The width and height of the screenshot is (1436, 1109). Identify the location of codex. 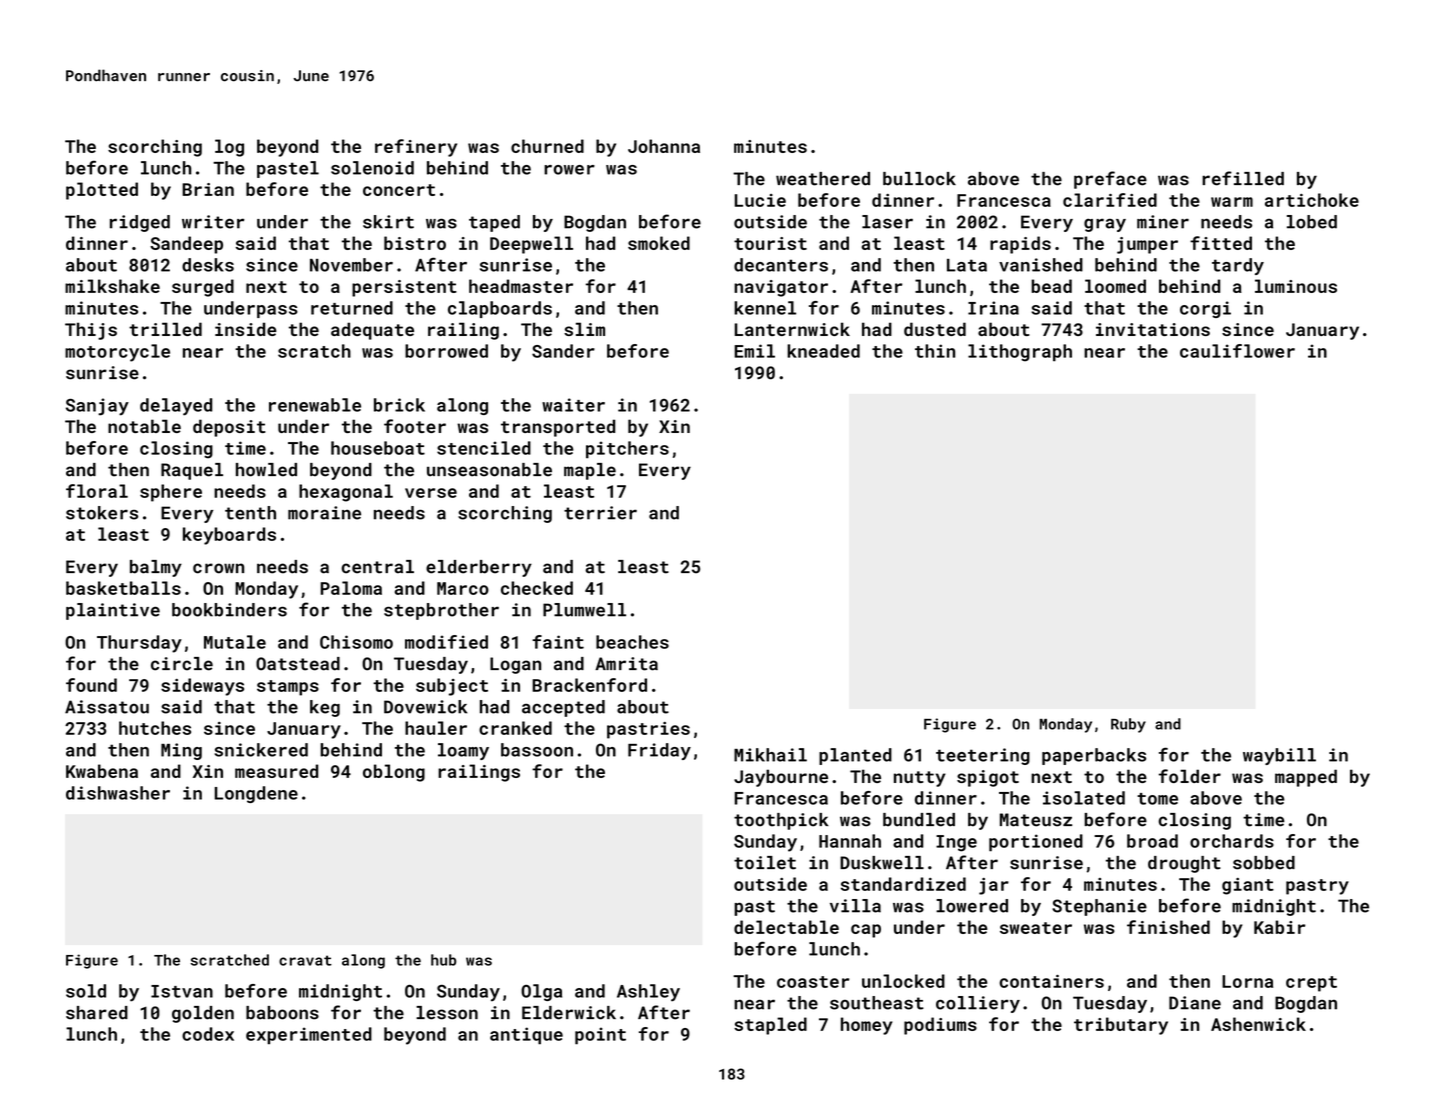
(208, 1034).
